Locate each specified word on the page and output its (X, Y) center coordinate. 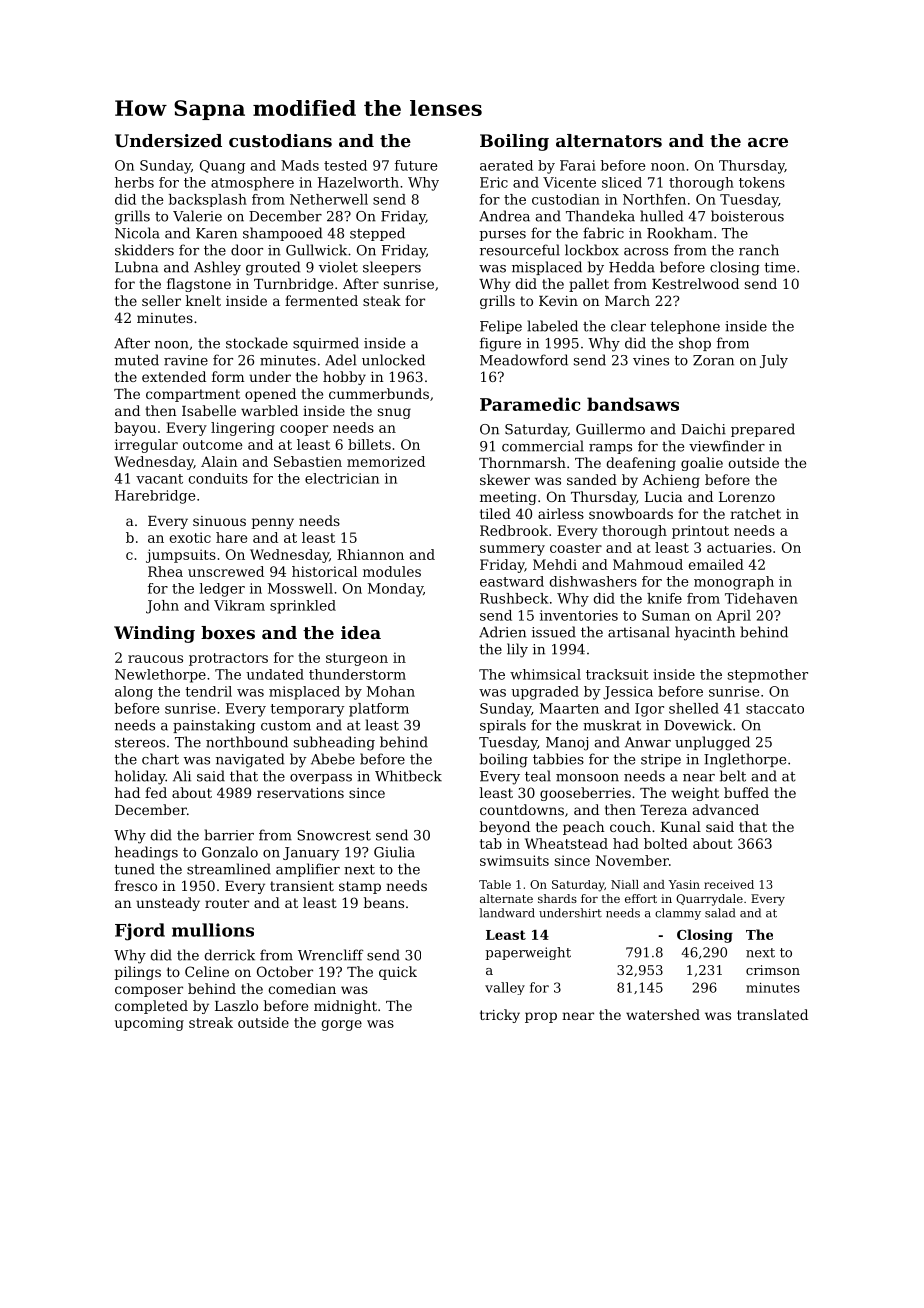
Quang (222, 167)
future (416, 165)
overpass (321, 779)
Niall (625, 884)
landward (507, 913)
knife (664, 598)
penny (272, 523)
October (285, 971)
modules (392, 571)
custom (286, 725)
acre (768, 142)
